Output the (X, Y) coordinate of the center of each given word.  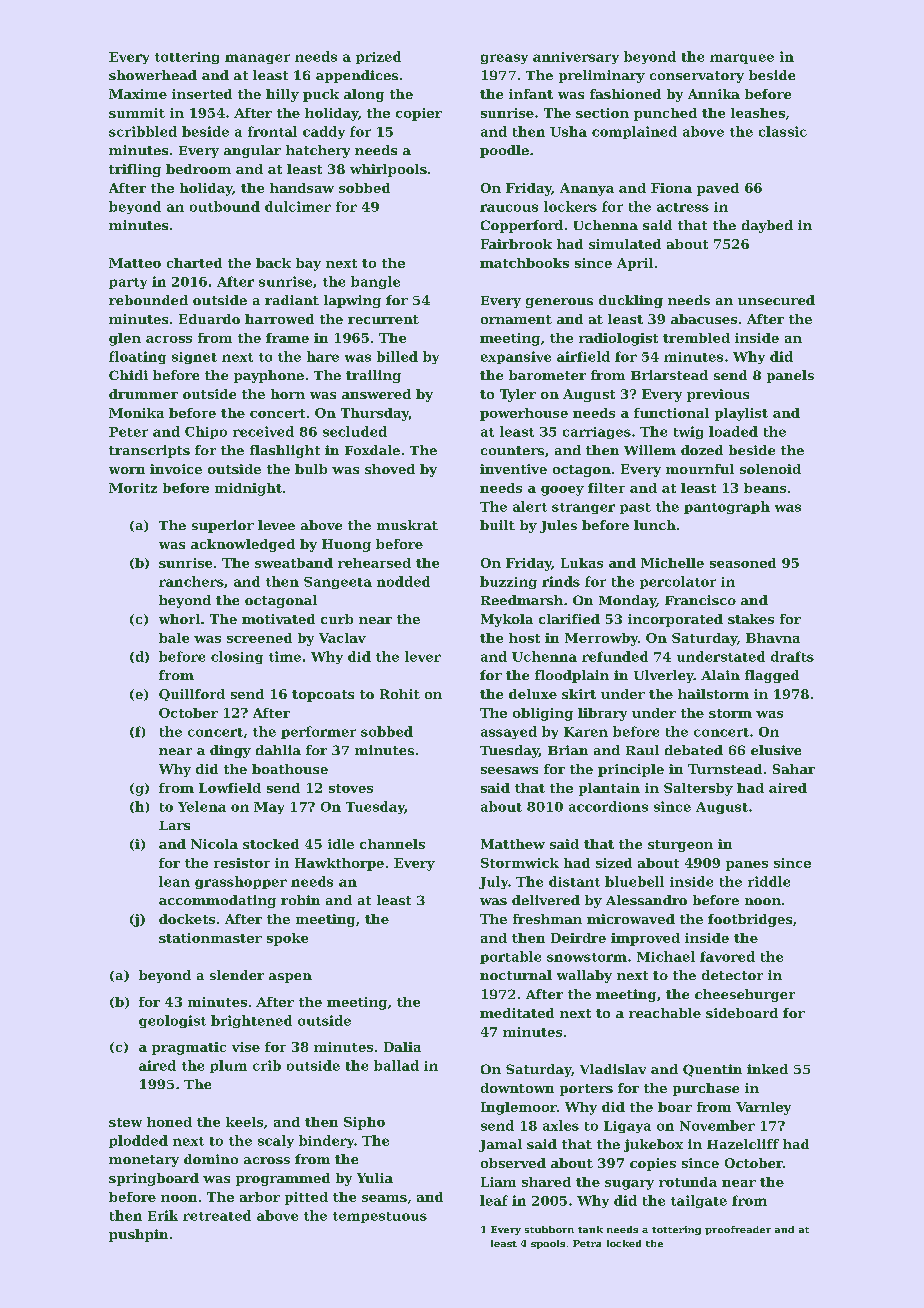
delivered (546, 900)
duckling (631, 301)
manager (257, 59)
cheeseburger (745, 995)
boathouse (290, 769)
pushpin (138, 1235)
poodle (504, 151)
